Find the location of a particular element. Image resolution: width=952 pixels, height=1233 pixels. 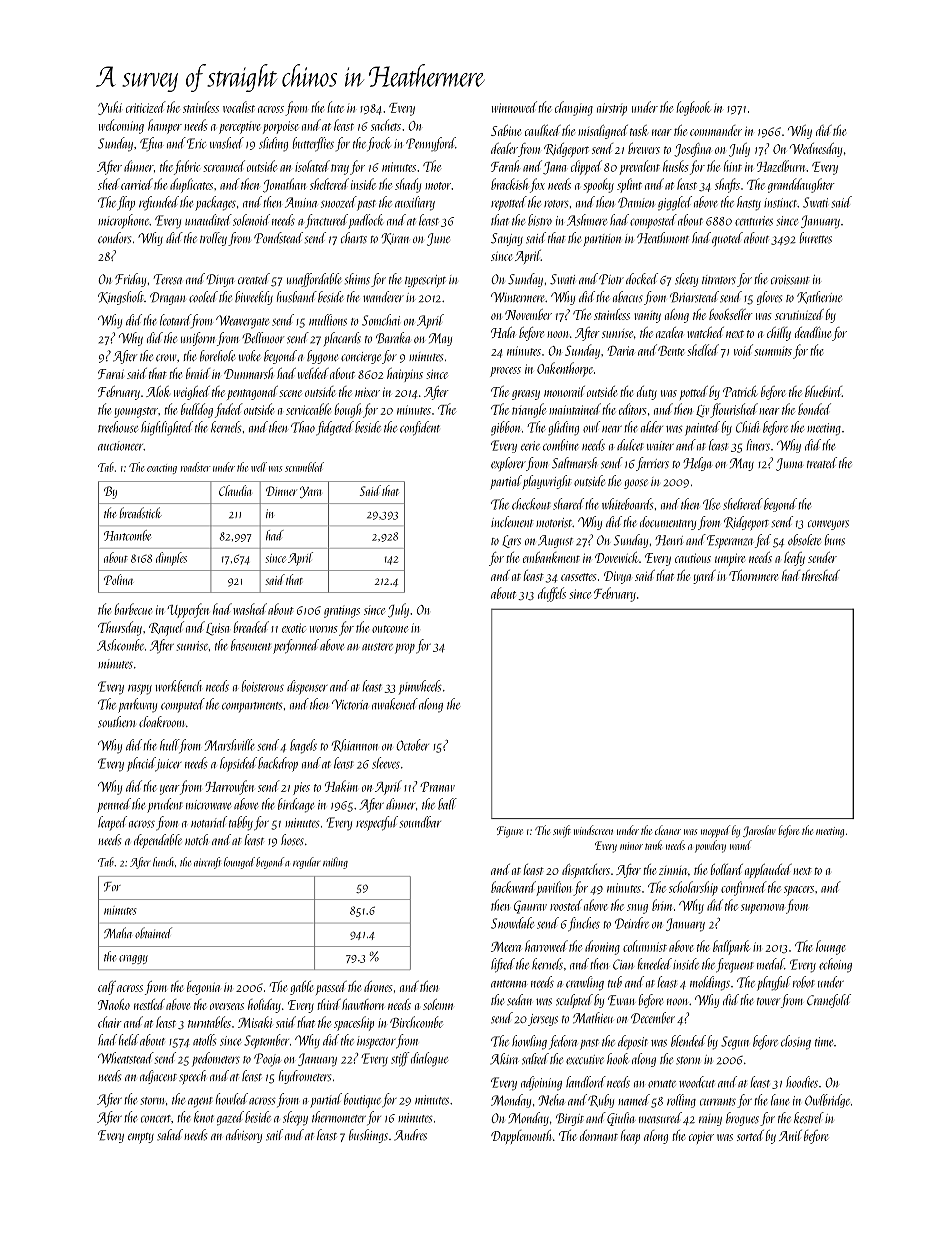

conveyors is located at coordinates (828, 525).
